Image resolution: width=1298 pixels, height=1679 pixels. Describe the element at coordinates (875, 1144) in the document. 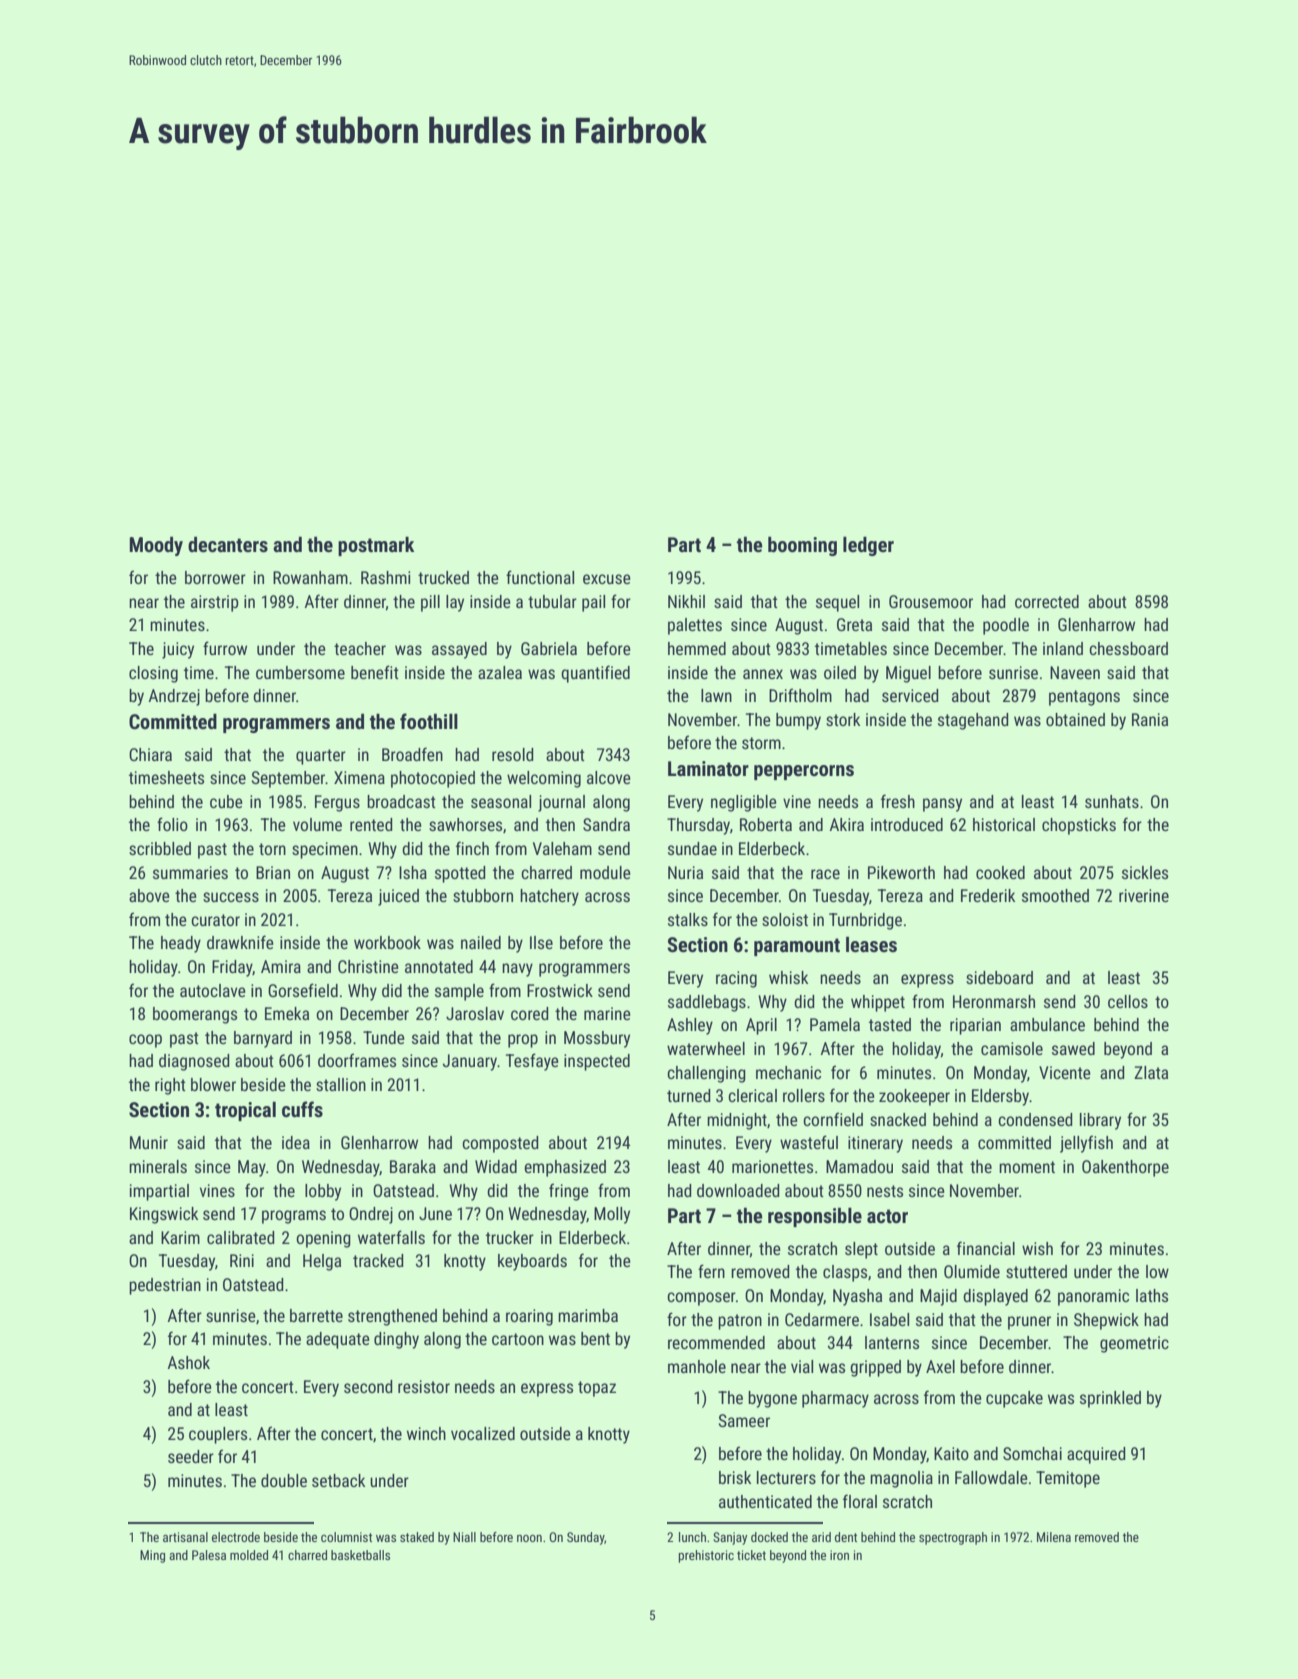

I see `itinerary` at that location.
